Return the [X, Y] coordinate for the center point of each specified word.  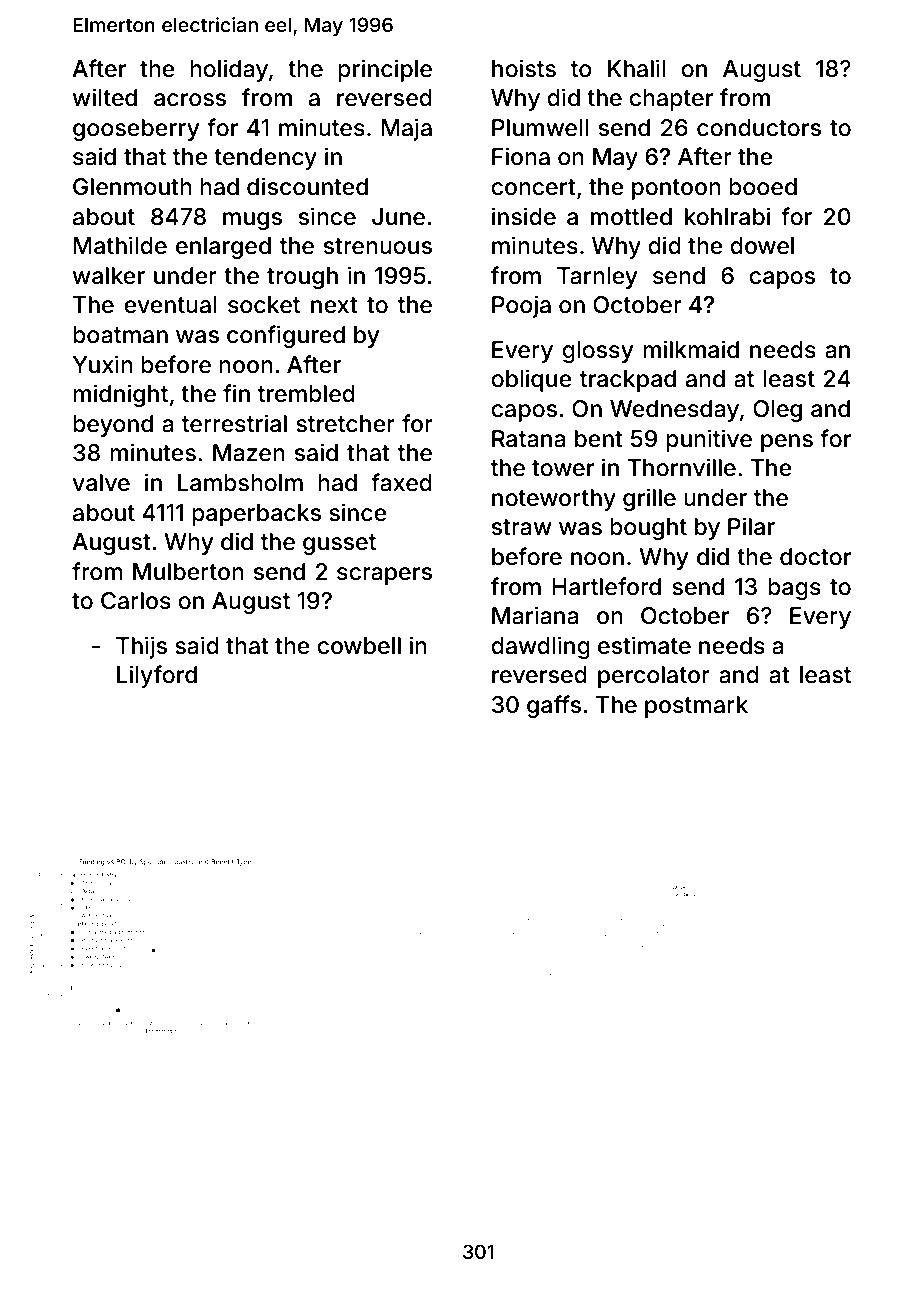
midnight [120, 395]
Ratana [528, 439]
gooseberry [136, 130]
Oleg [777, 411]
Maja [407, 129]
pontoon [676, 189]
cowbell [359, 646]
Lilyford [157, 676]
